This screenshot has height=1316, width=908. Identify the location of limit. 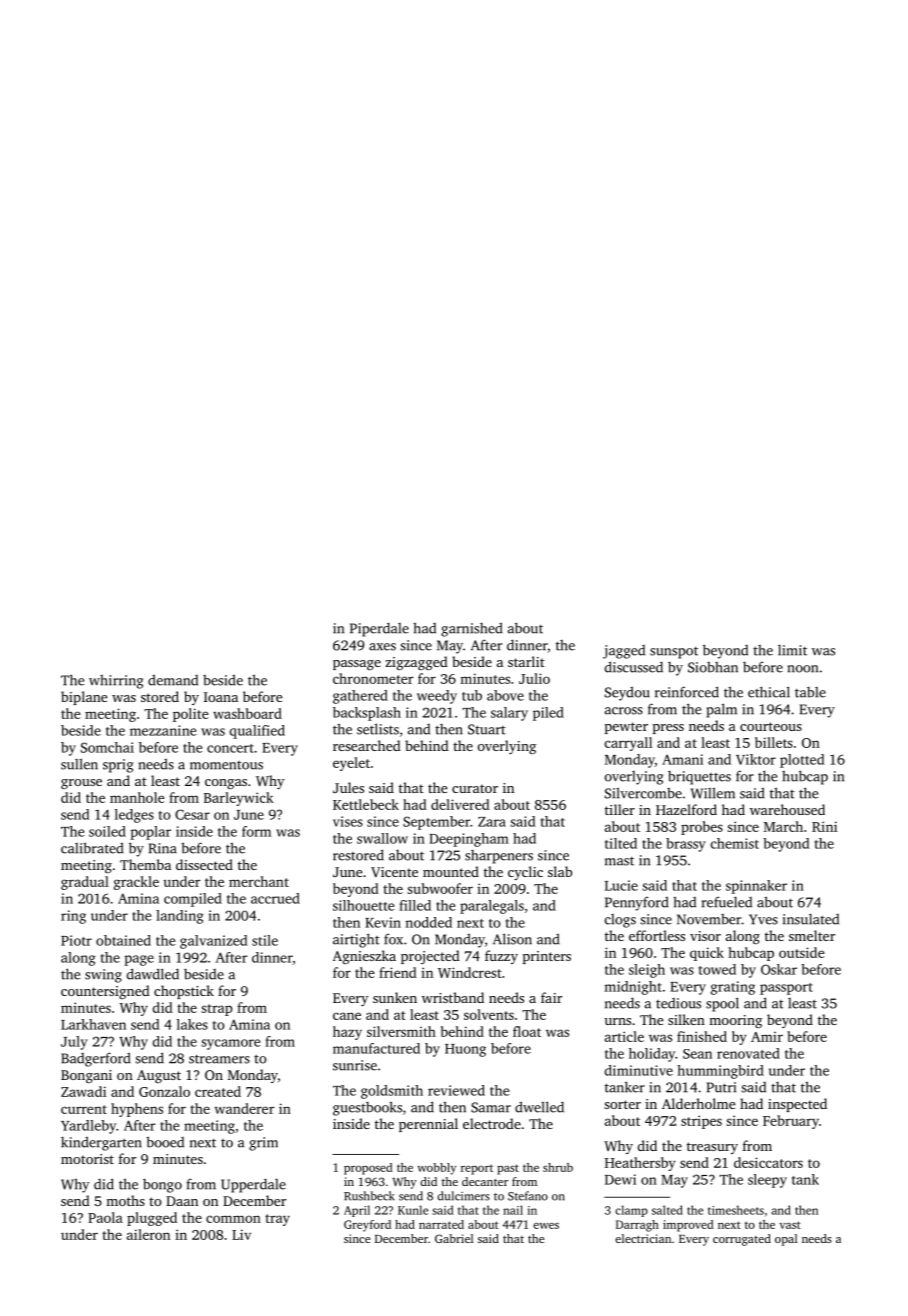
(792, 650).
